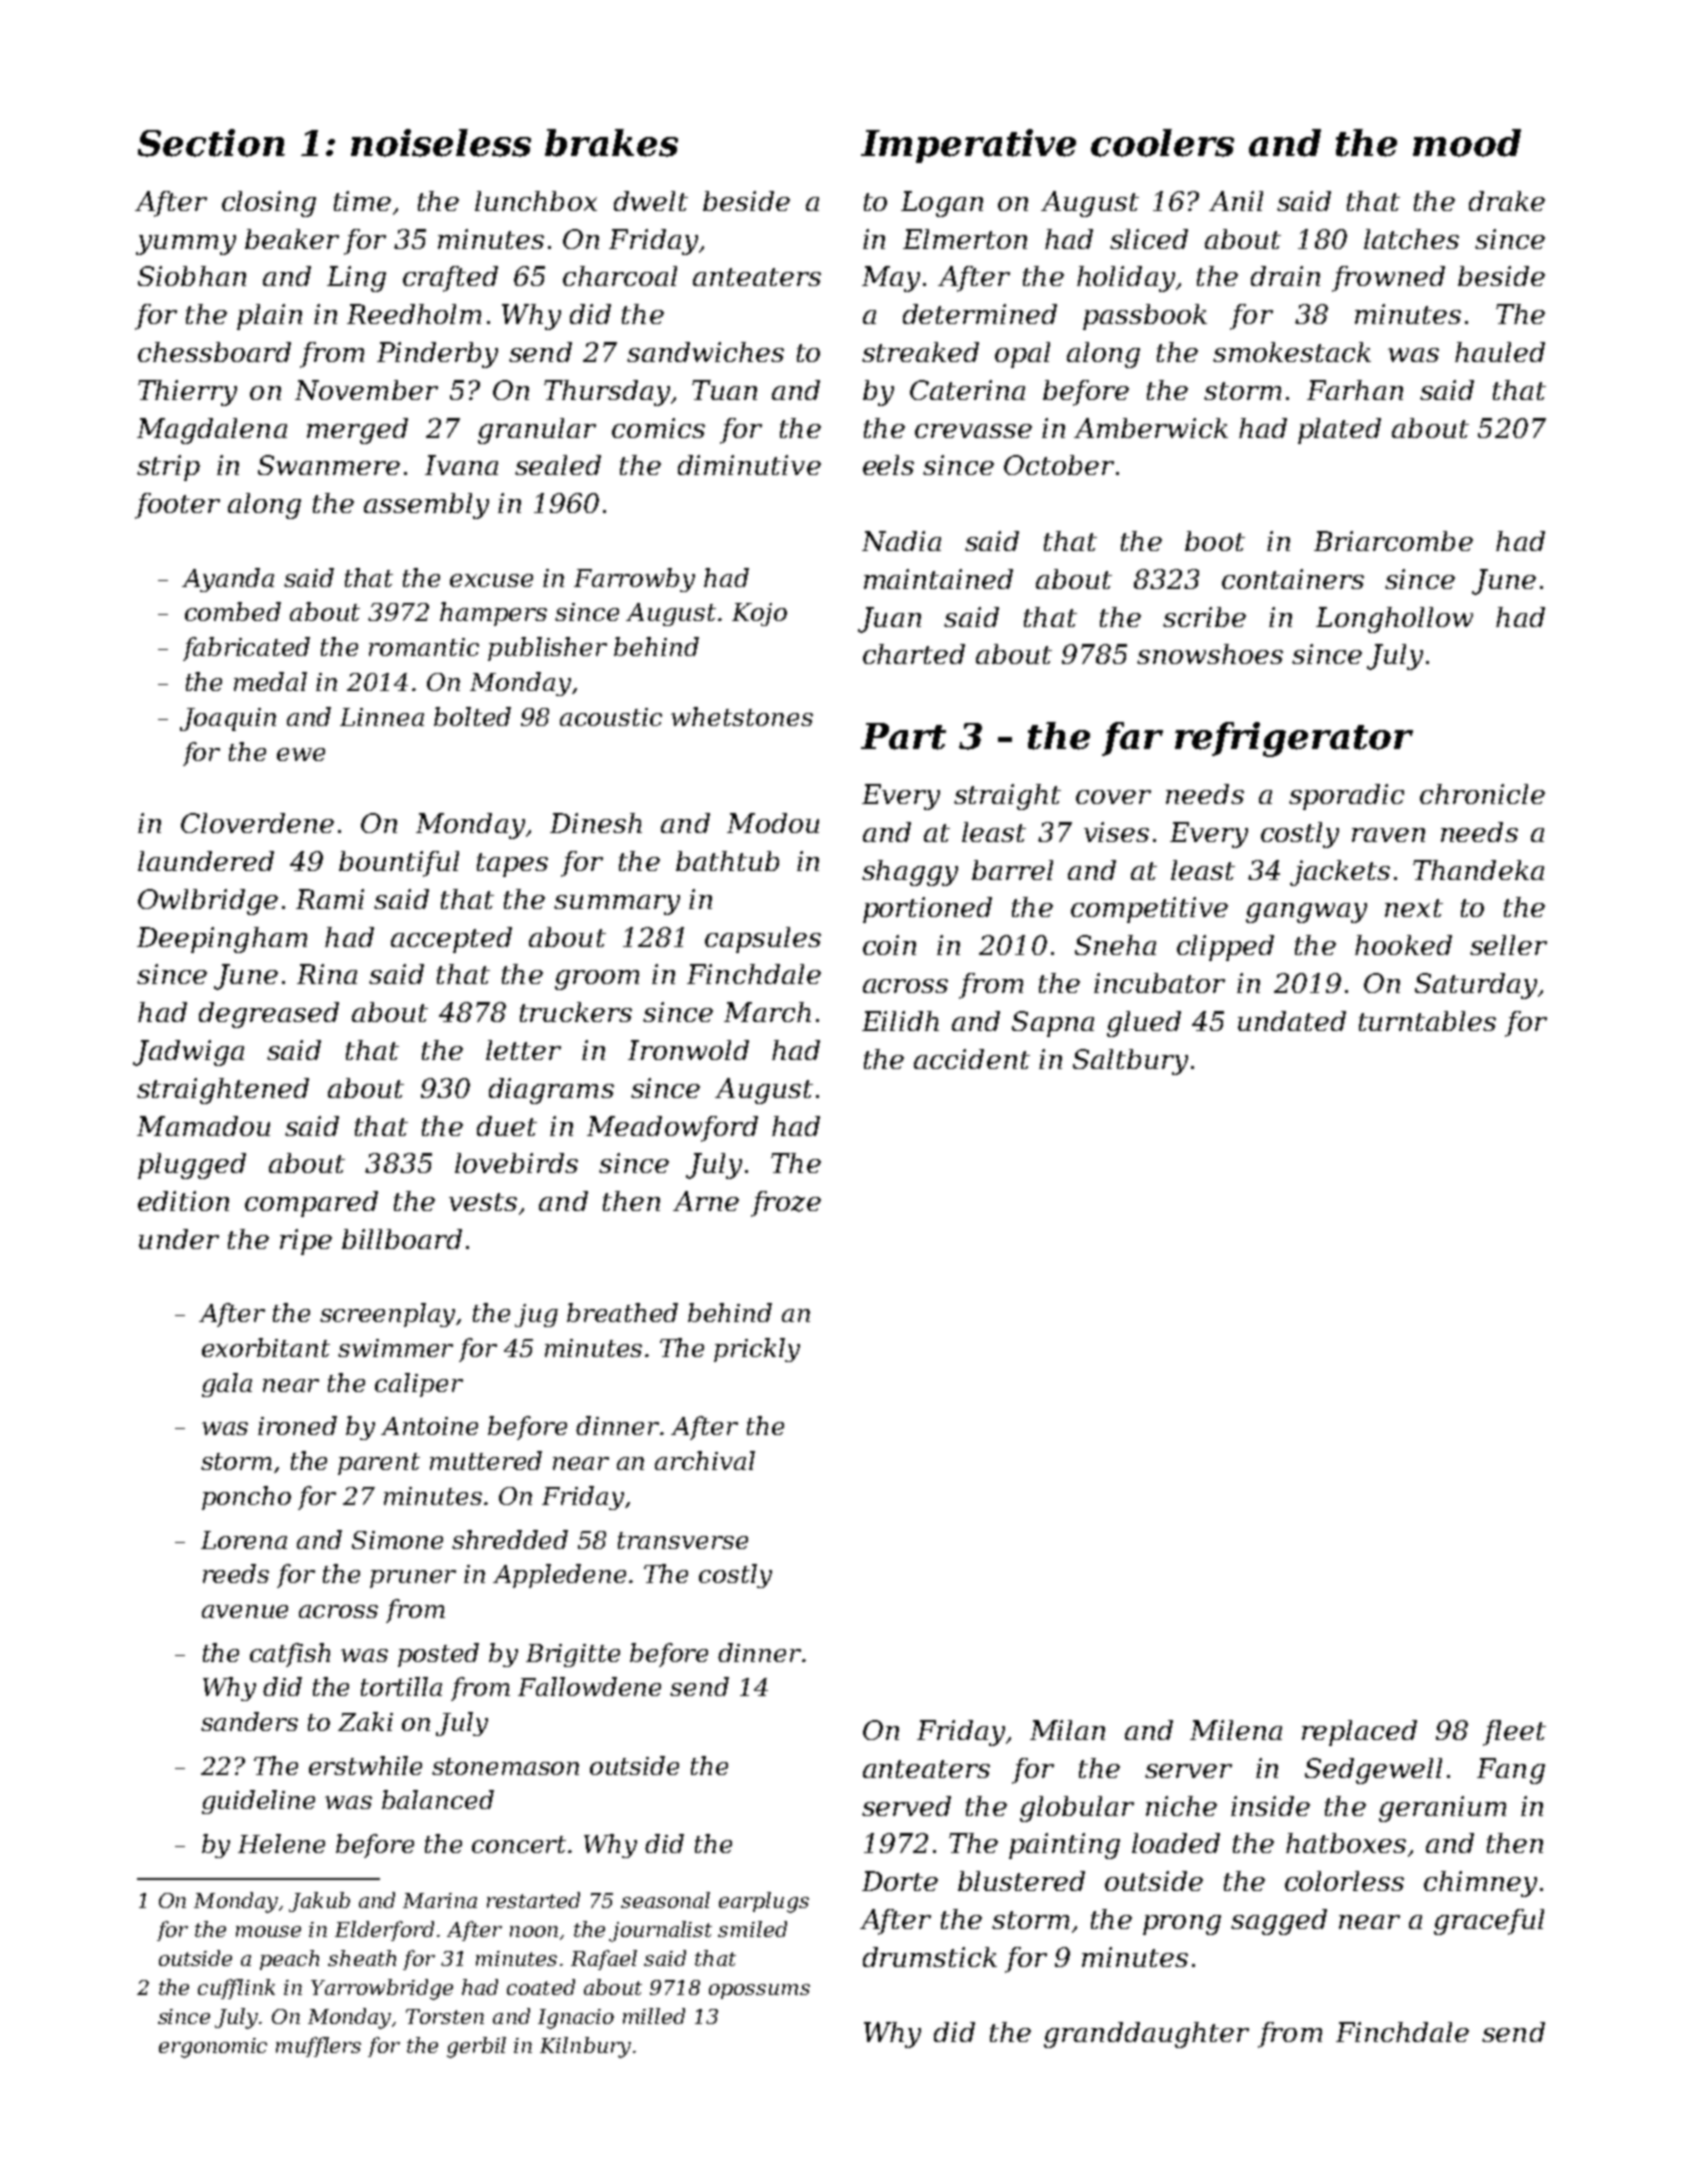  What do you see at coordinates (749, 465) in the document?
I see `diminutive` at bounding box center [749, 465].
